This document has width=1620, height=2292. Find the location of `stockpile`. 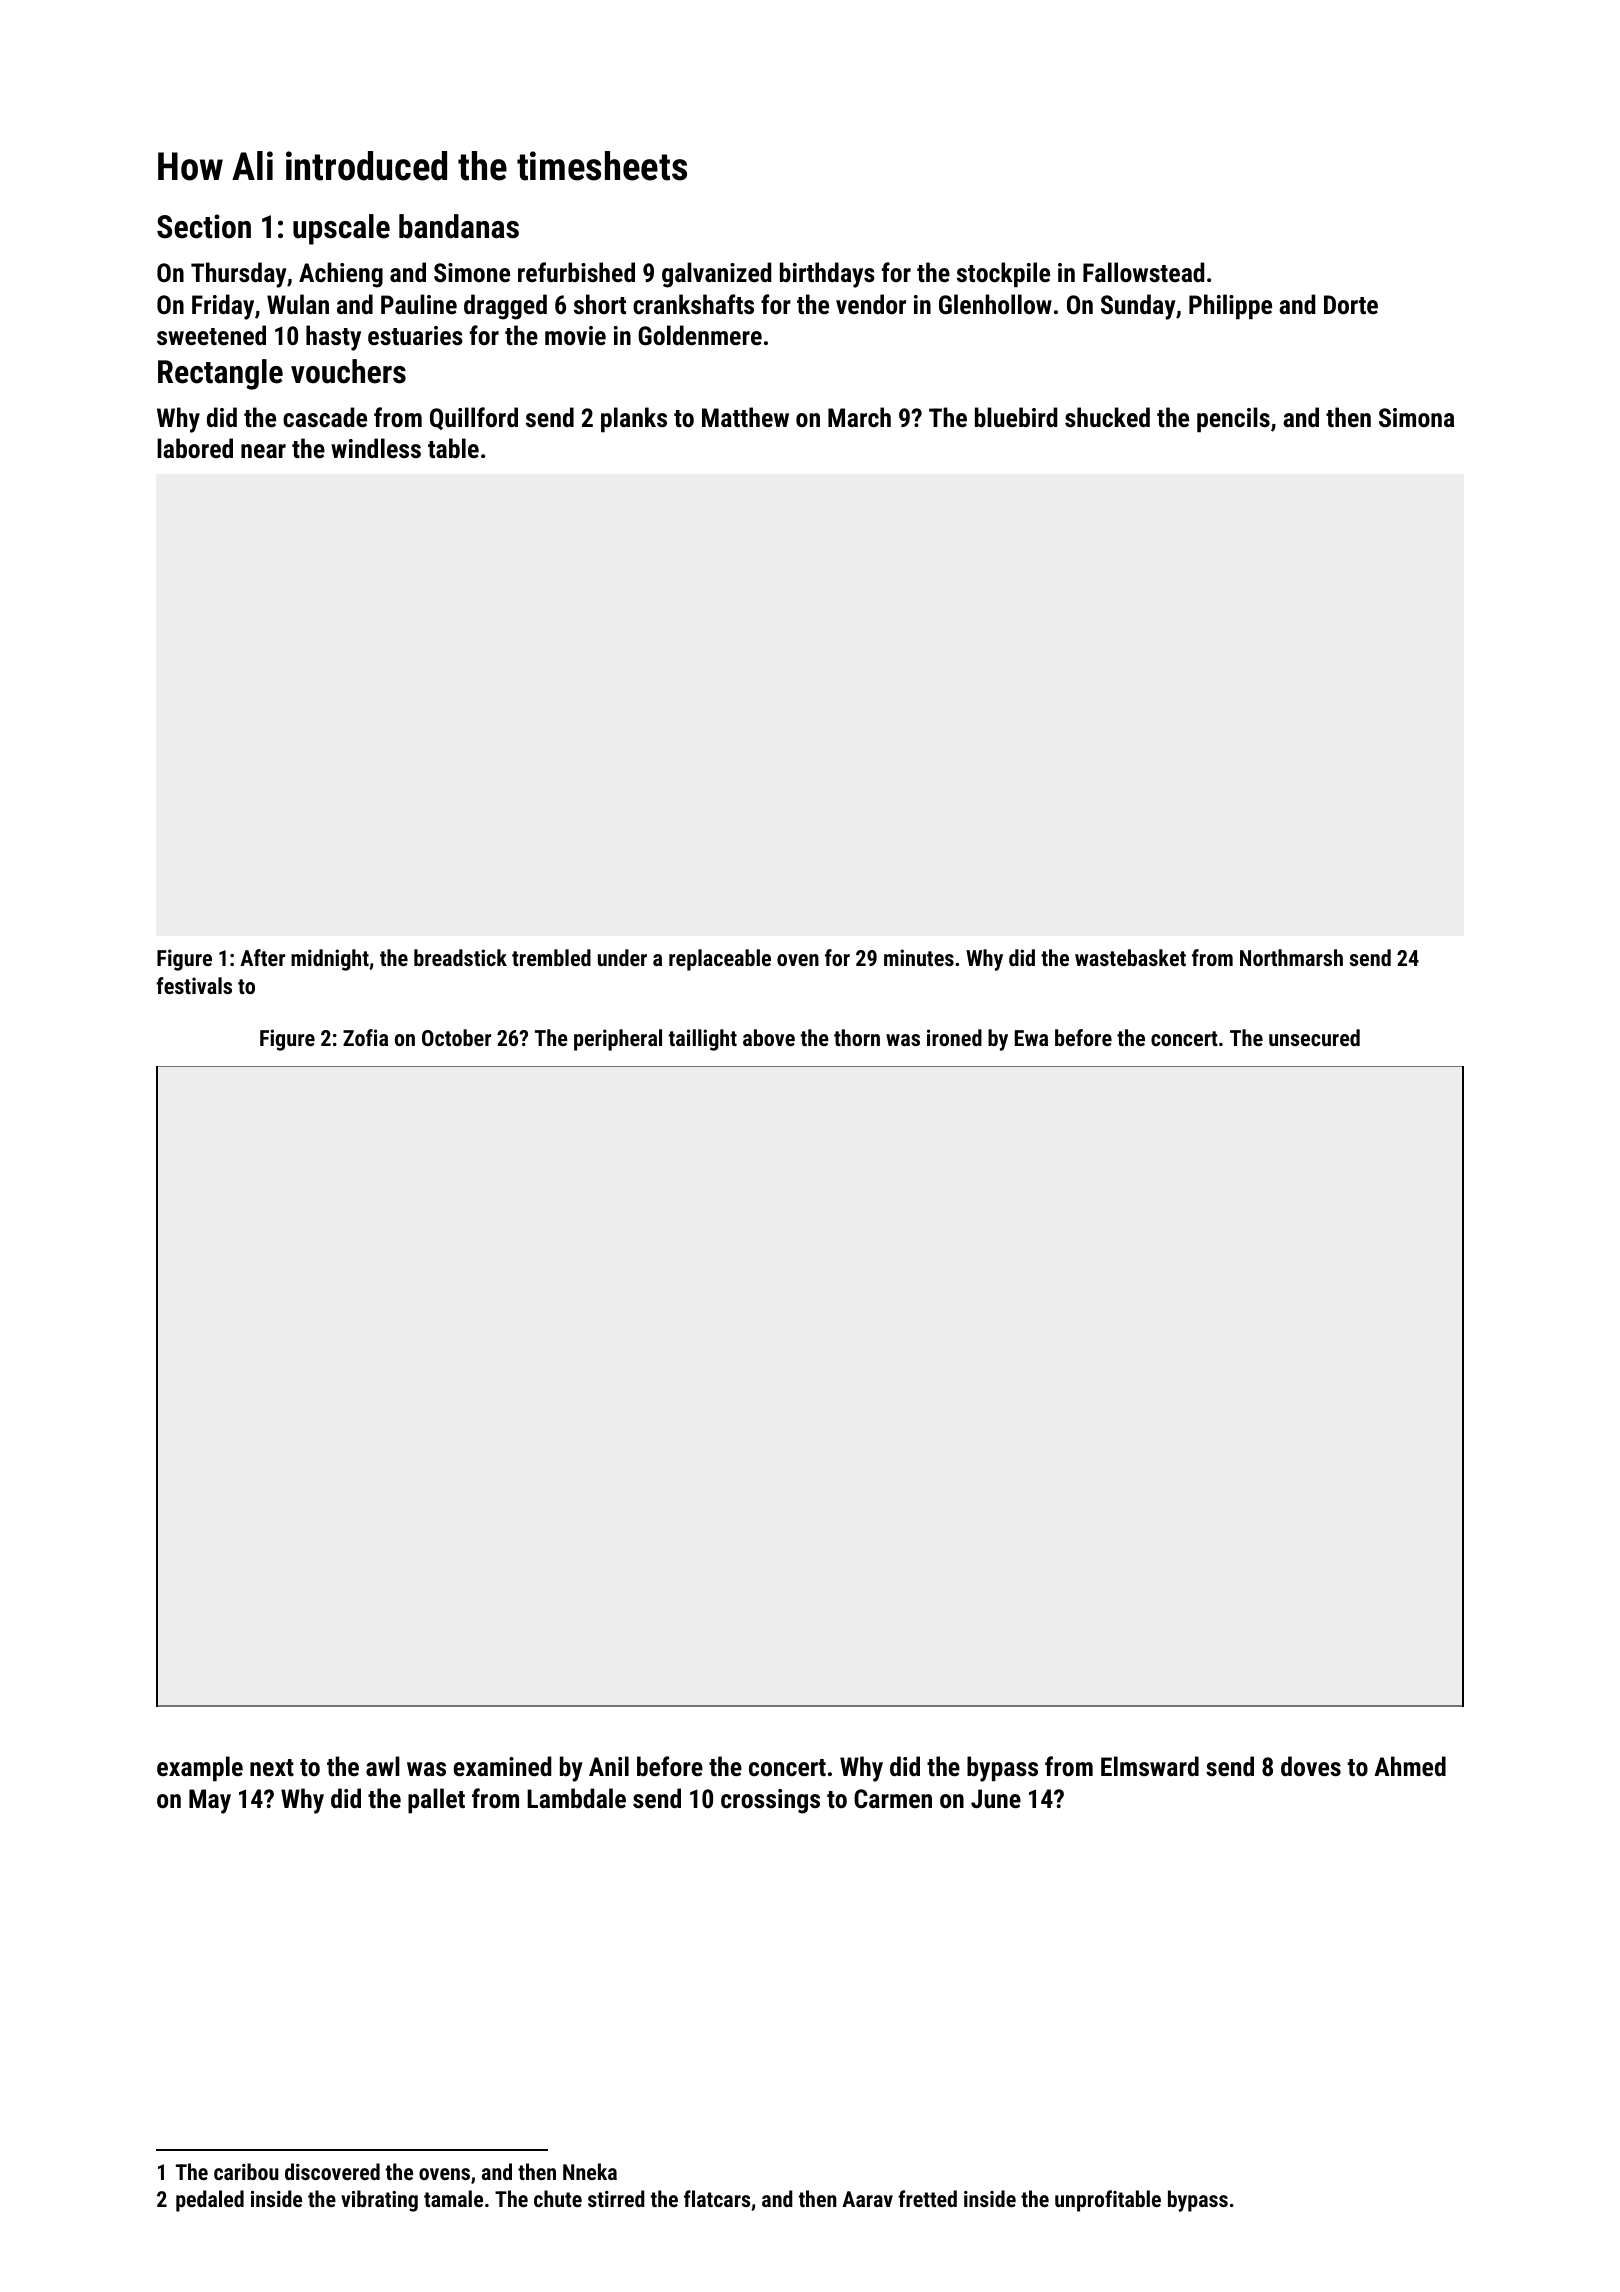

stockpile is located at coordinates (1003, 275).
